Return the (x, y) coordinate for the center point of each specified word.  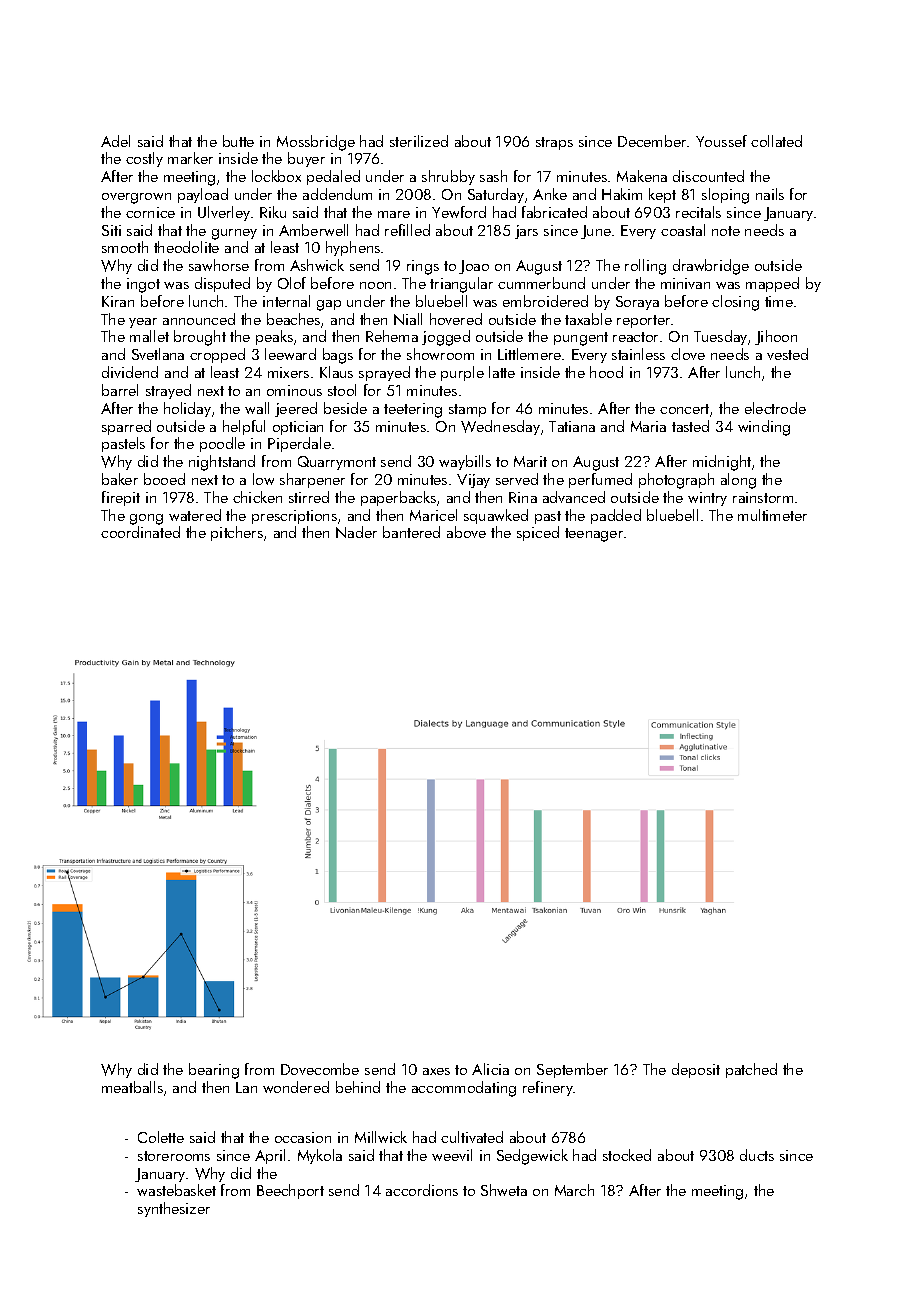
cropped (217, 355)
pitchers (237, 533)
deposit (696, 1070)
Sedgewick (532, 1157)
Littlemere (529, 354)
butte (238, 141)
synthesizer (174, 1209)
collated (776, 141)
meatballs (132, 1087)
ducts (757, 1155)
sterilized (419, 141)
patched (751, 1070)
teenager (594, 535)
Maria (648, 426)
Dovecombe (320, 1069)
